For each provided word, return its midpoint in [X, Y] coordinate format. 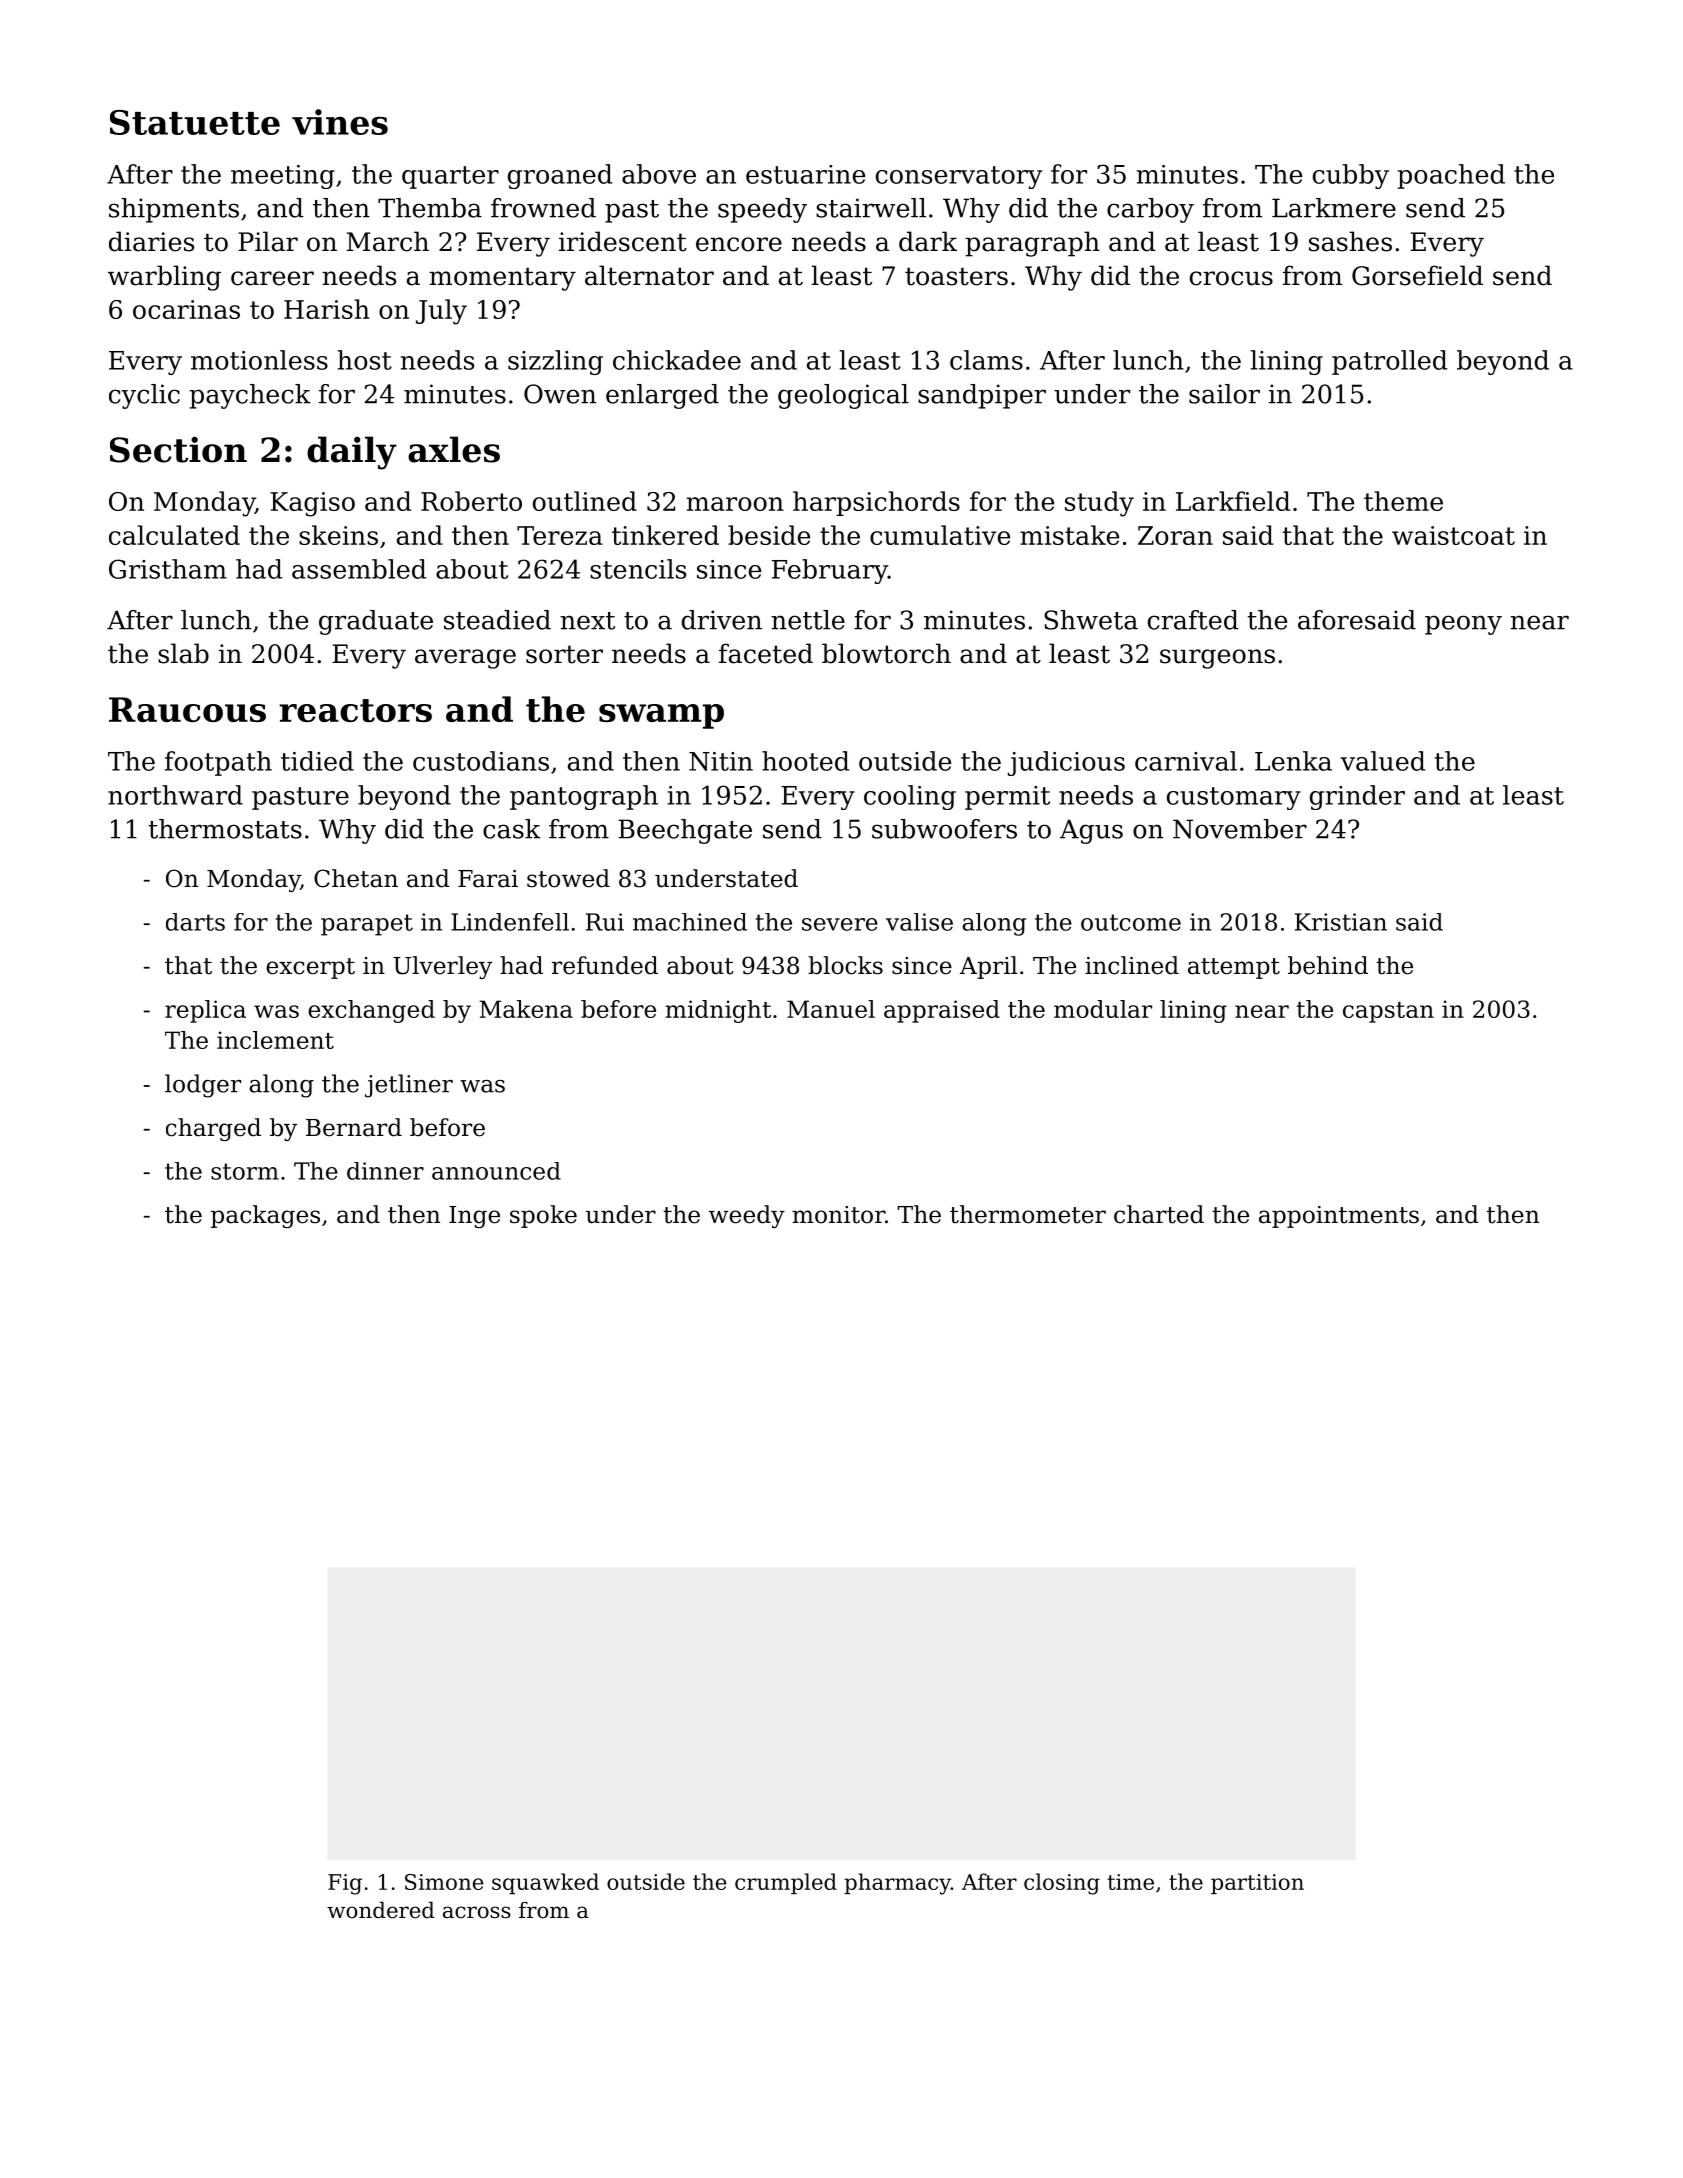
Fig [345, 1884]
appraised [942, 1011]
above [659, 174]
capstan [1388, 1012]
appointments [1339, 1217]
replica [205, 1011]
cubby [1351, 176]
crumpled [786, 1883]
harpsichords [876, 503]
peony [1463, 625]
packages [265, 1216]
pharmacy [897, 1884]
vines [340, 122]
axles [454, 449]
